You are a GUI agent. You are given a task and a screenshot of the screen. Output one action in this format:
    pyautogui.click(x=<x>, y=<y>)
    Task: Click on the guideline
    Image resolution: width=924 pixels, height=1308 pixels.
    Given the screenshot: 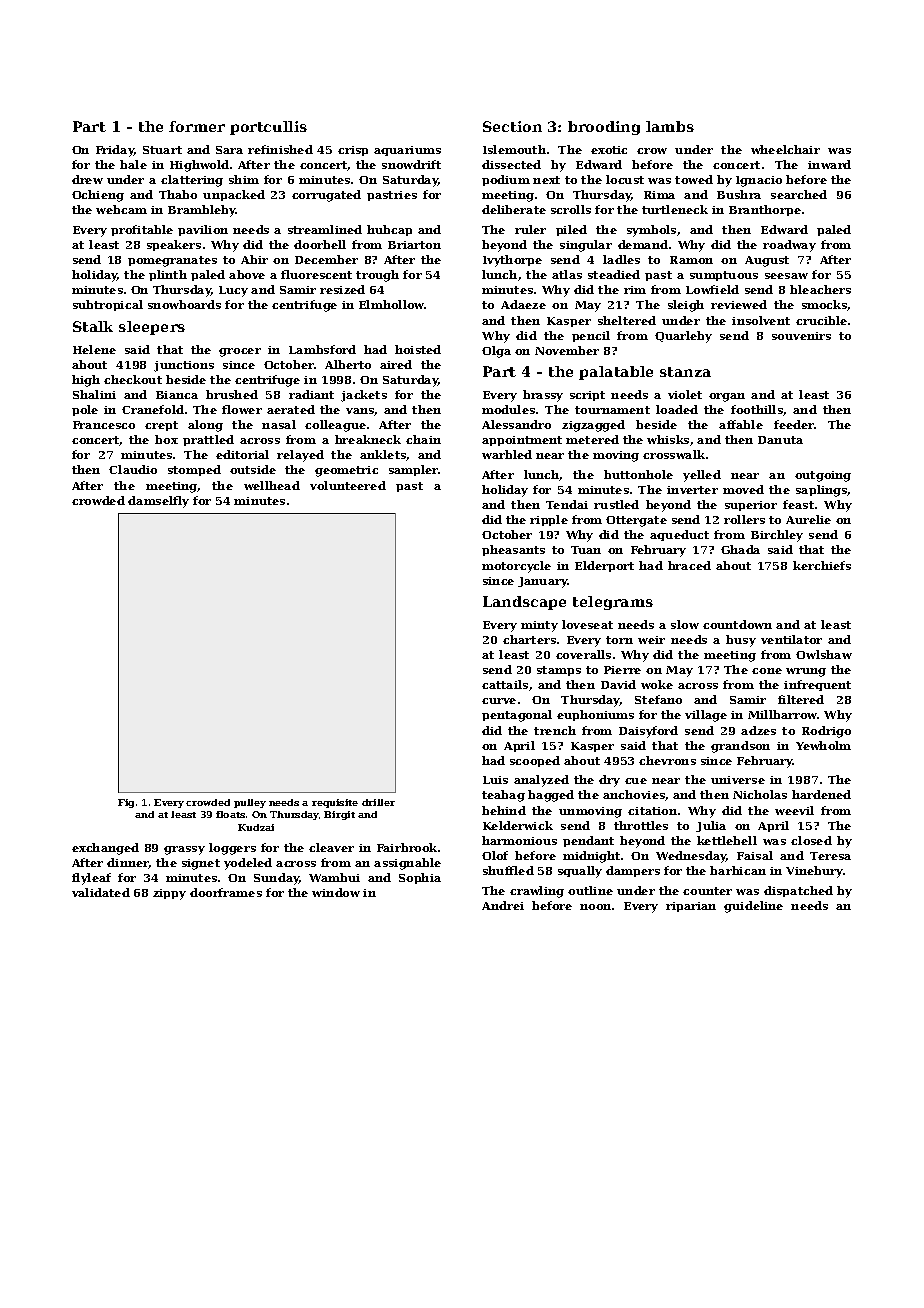 What is the action you would take?
    pyautogui.click(x=753, y=907)
